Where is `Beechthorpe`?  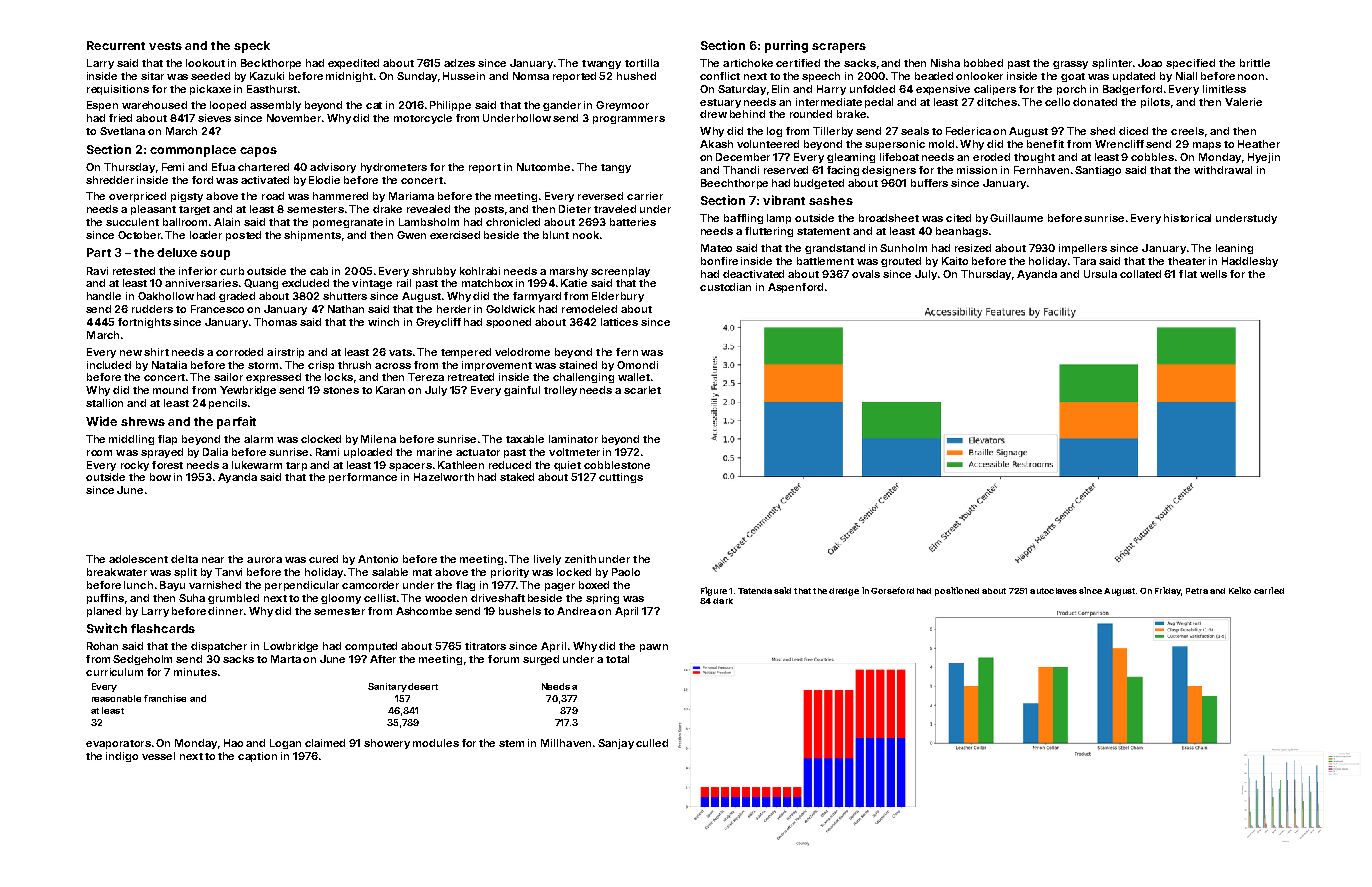 Beechthorpe is located at coordinates (734, 184).
